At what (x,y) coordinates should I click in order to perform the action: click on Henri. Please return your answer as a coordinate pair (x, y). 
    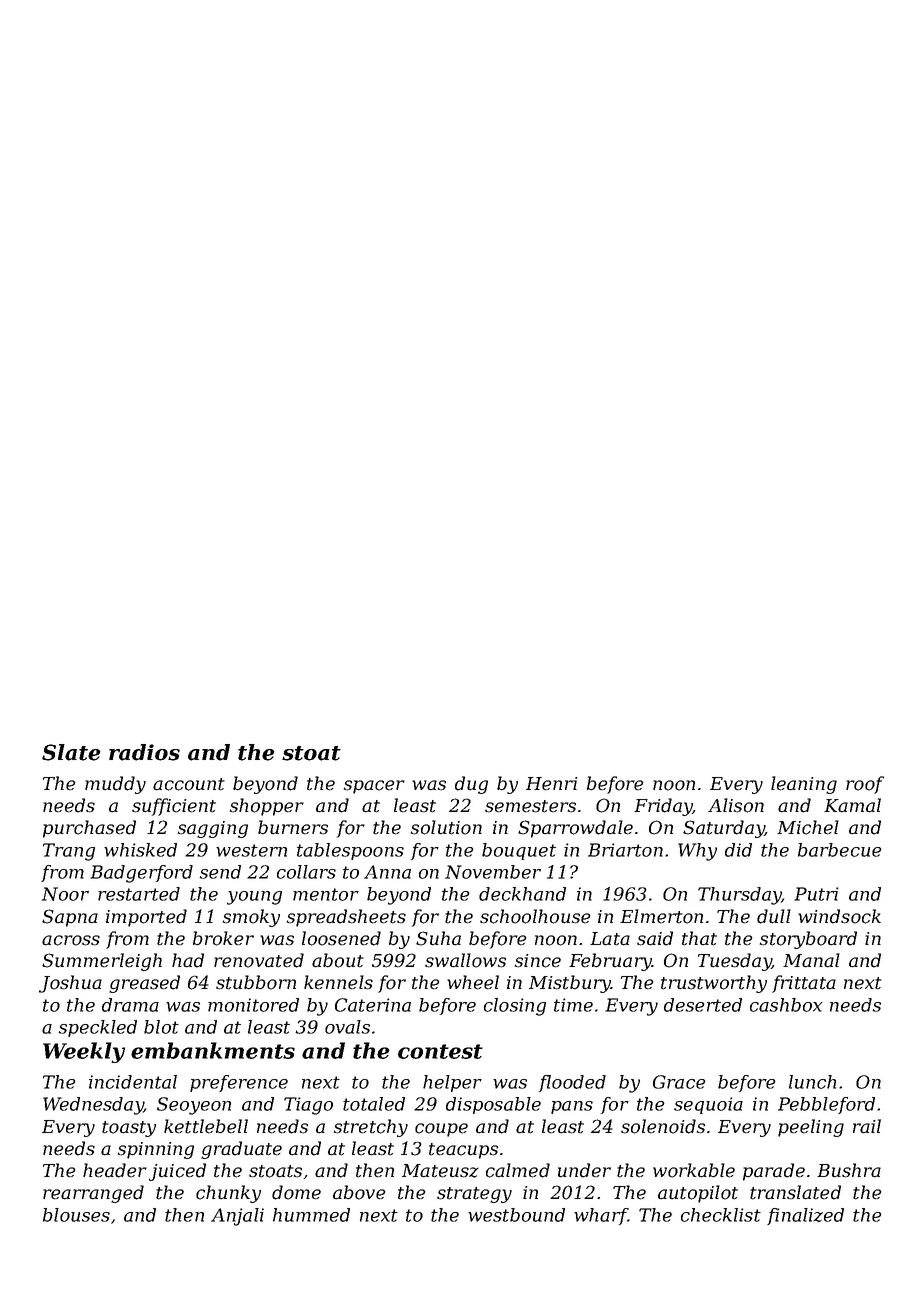
    Looking at the image, I should click on (551, 784).
